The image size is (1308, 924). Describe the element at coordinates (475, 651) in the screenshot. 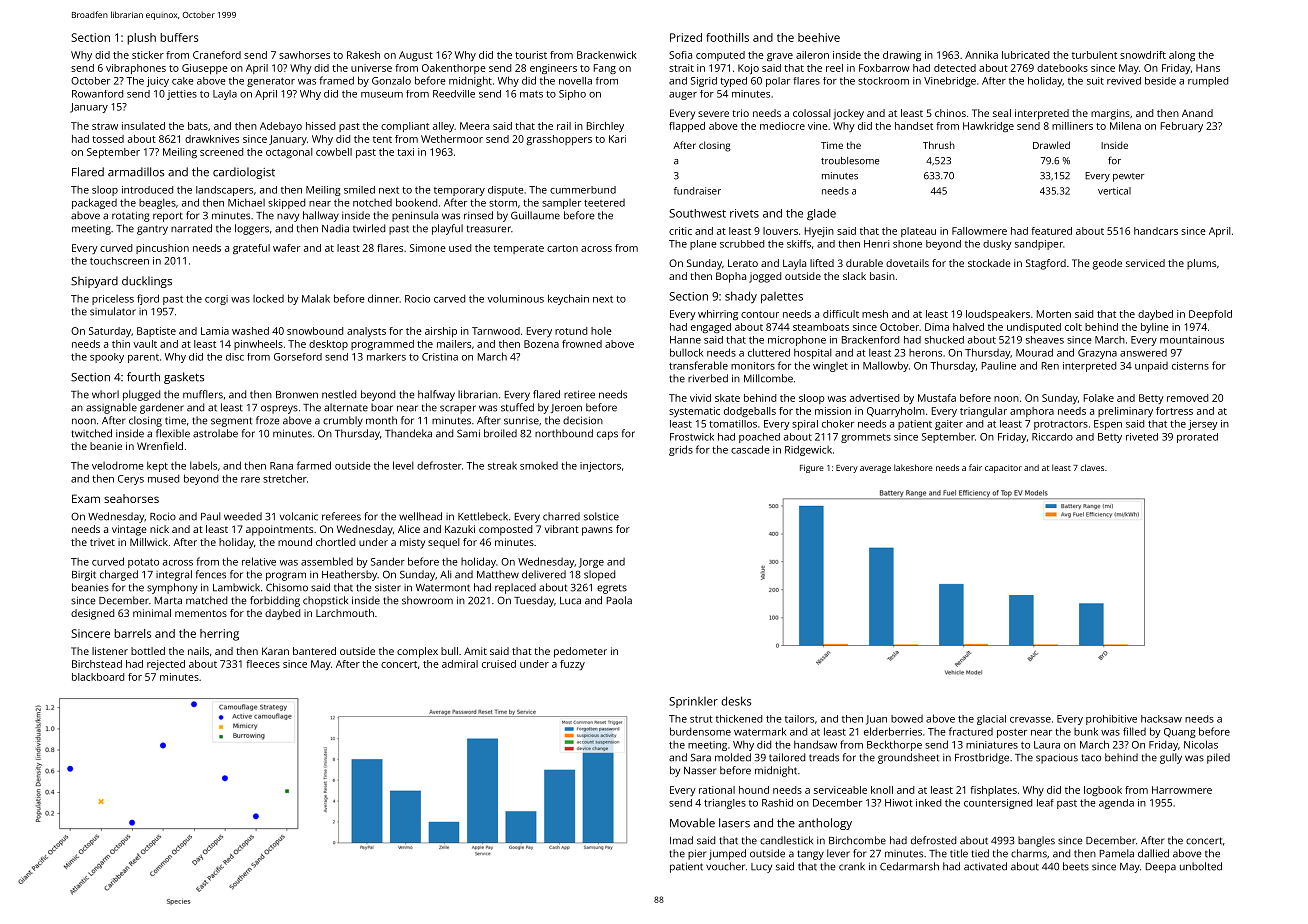

I see `Amit` at that location.
